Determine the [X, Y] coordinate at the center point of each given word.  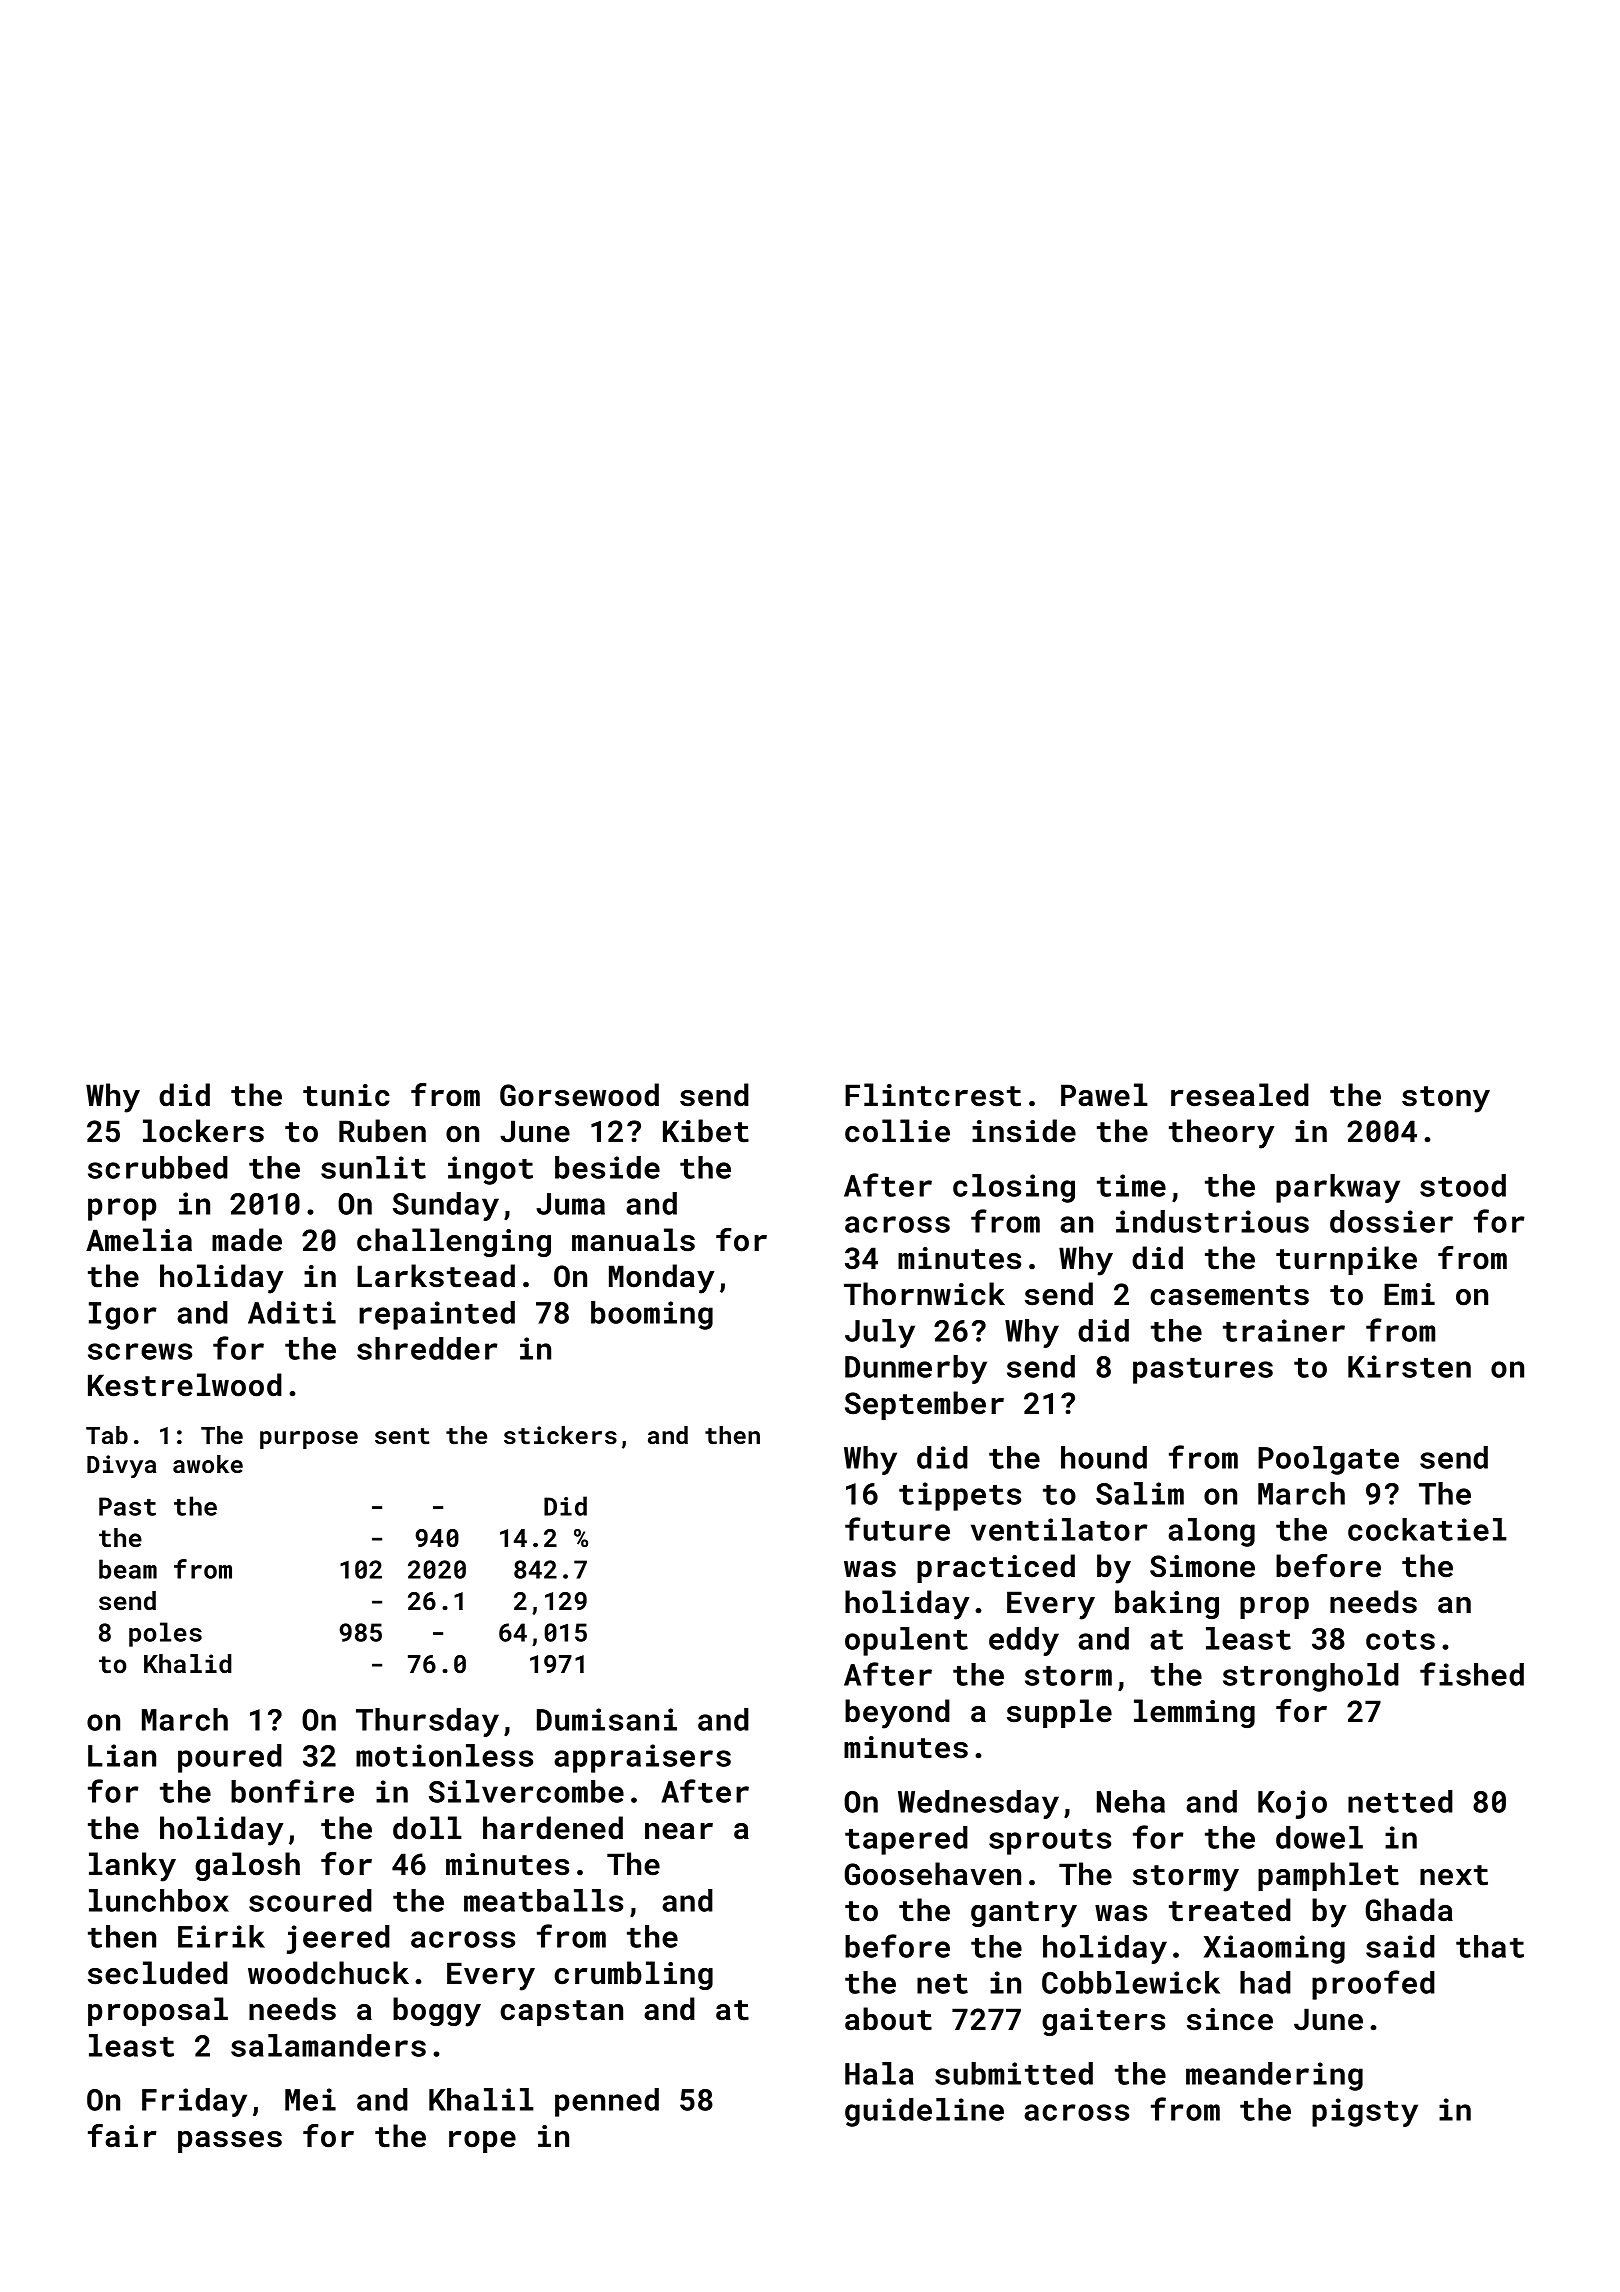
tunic [346, 1095]
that [1490, 1946]
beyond [897, 1714]
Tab [107, 1435]
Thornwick [924, 1294]
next [1454, 1875]
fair [122, 2136]
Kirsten [1409, 1366]
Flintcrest [933, 1095]
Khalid [188, 1663]
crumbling [633, 1975]
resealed [1240, 1095]
